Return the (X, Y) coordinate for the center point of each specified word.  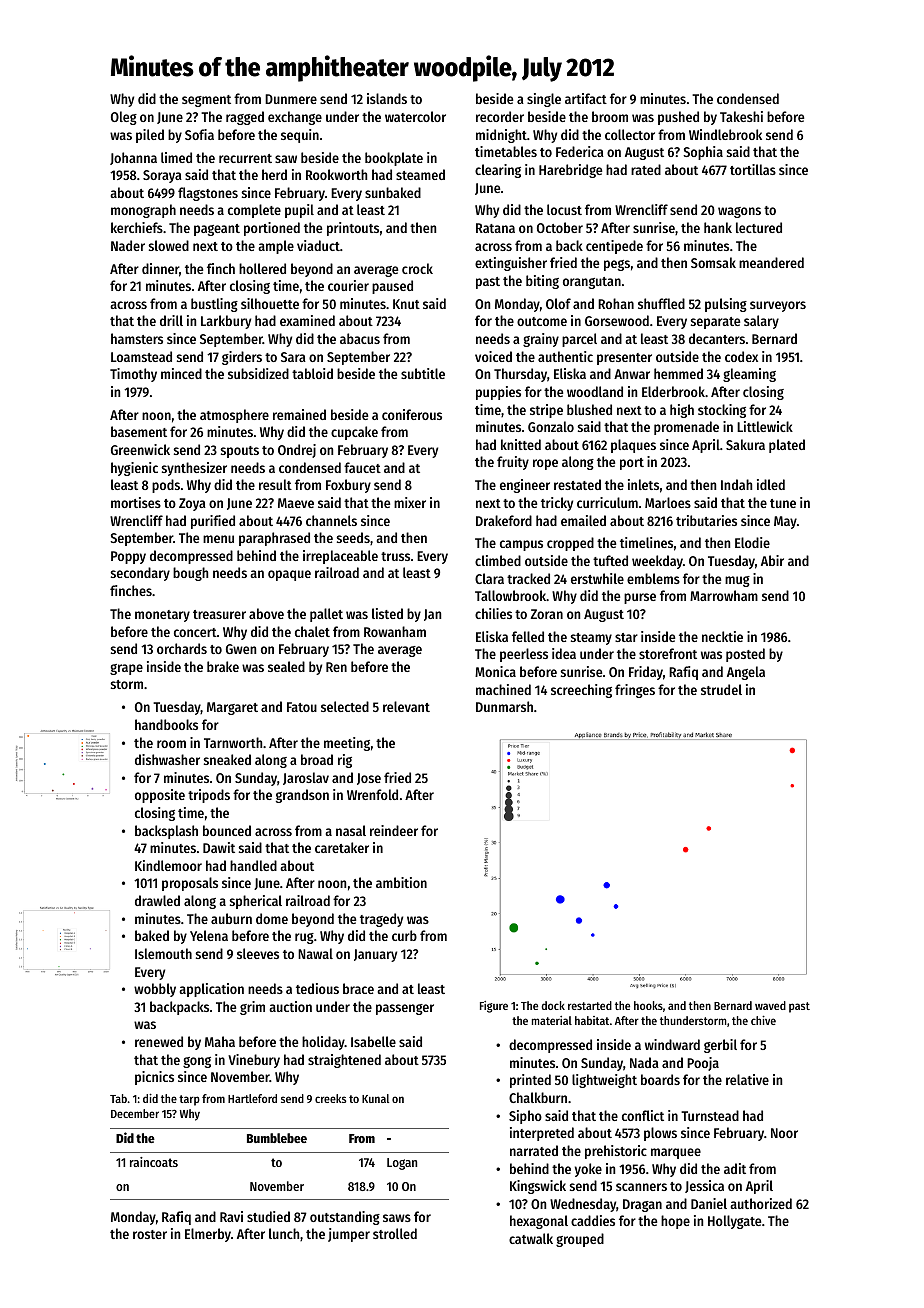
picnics (154, 1078)
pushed (678, 118)
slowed (169, 245)
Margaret (232, 708)
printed (530, 1081)
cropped (570, 544)
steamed (420, 174)
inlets (643, 484)
